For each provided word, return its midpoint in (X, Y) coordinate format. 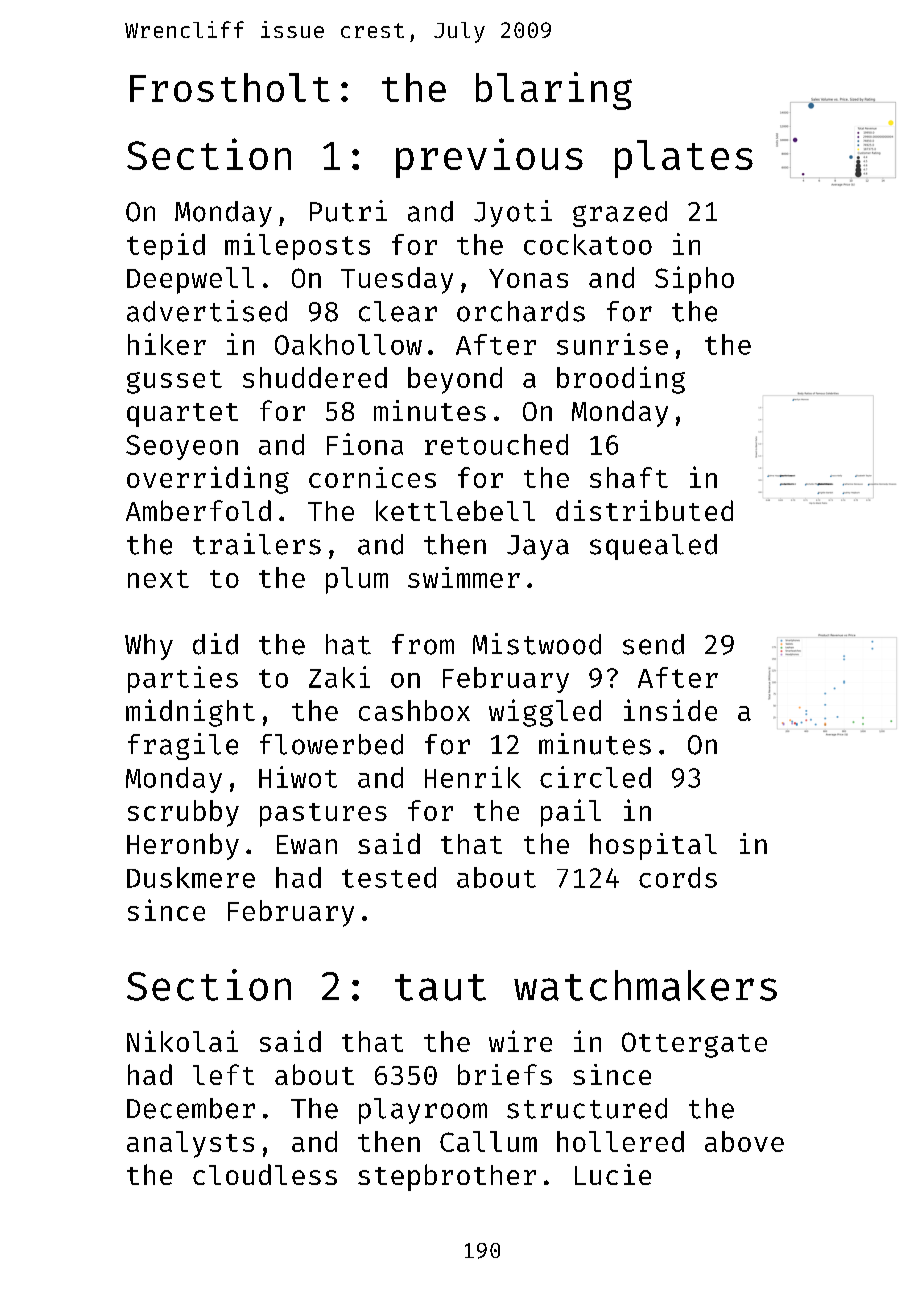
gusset (174, 382)
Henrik (473, 777)
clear (398, 311)
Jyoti (513, 213)
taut (440, 987)
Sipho (694, 280)
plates (684, 159)
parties (183, 679)
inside (670, 710)
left (223, 1074)
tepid (166, 246)
